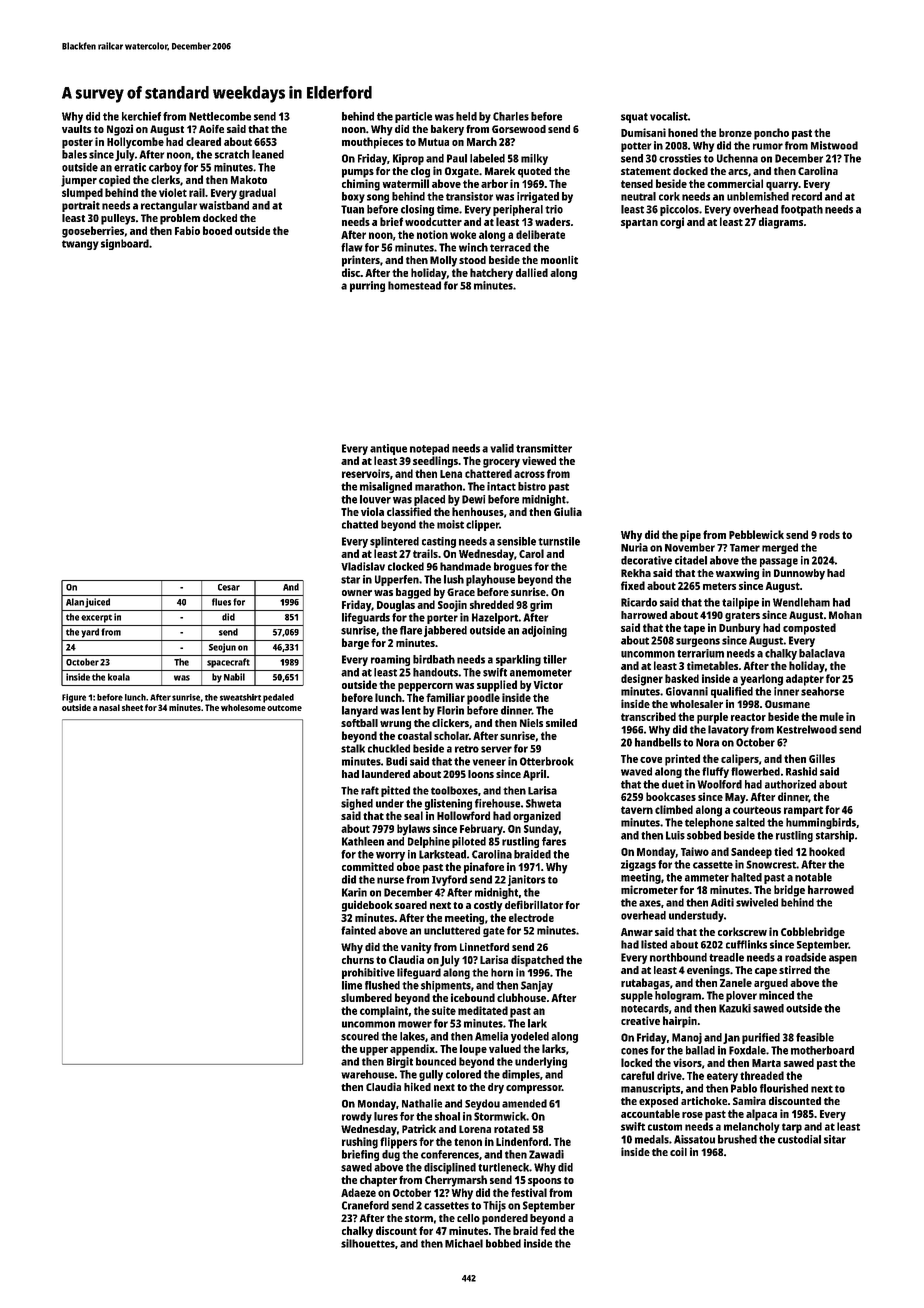 Image resolution: width=924 pixels, height=1308 pixels. I want to click on kerchief, so click(141, 116).
